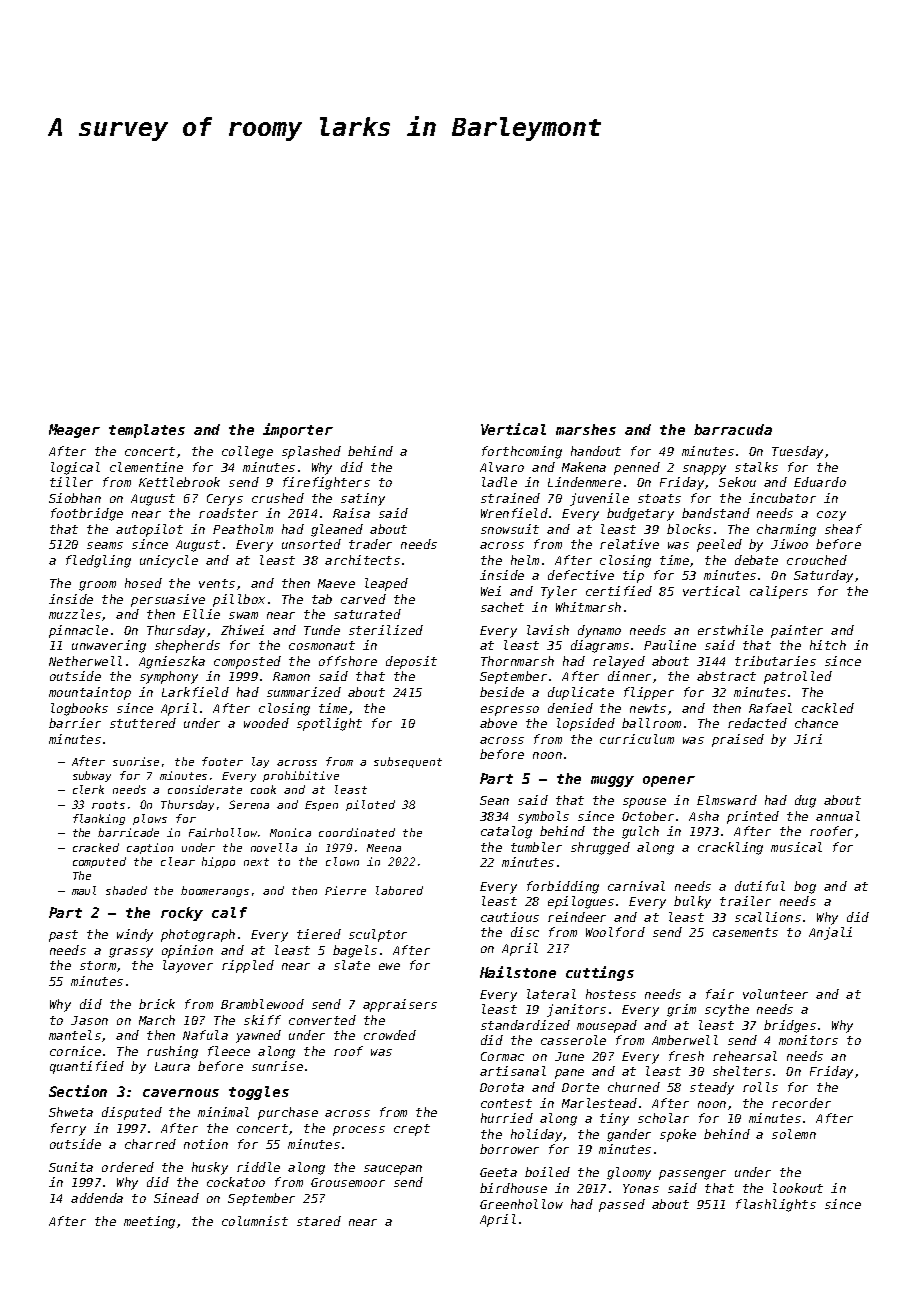 The width and height of the screenshot is (924, 1308). What do you see at coordinates (506, 832) in the screenshot?
I see `catalog` at bounding box center [506, 832].
